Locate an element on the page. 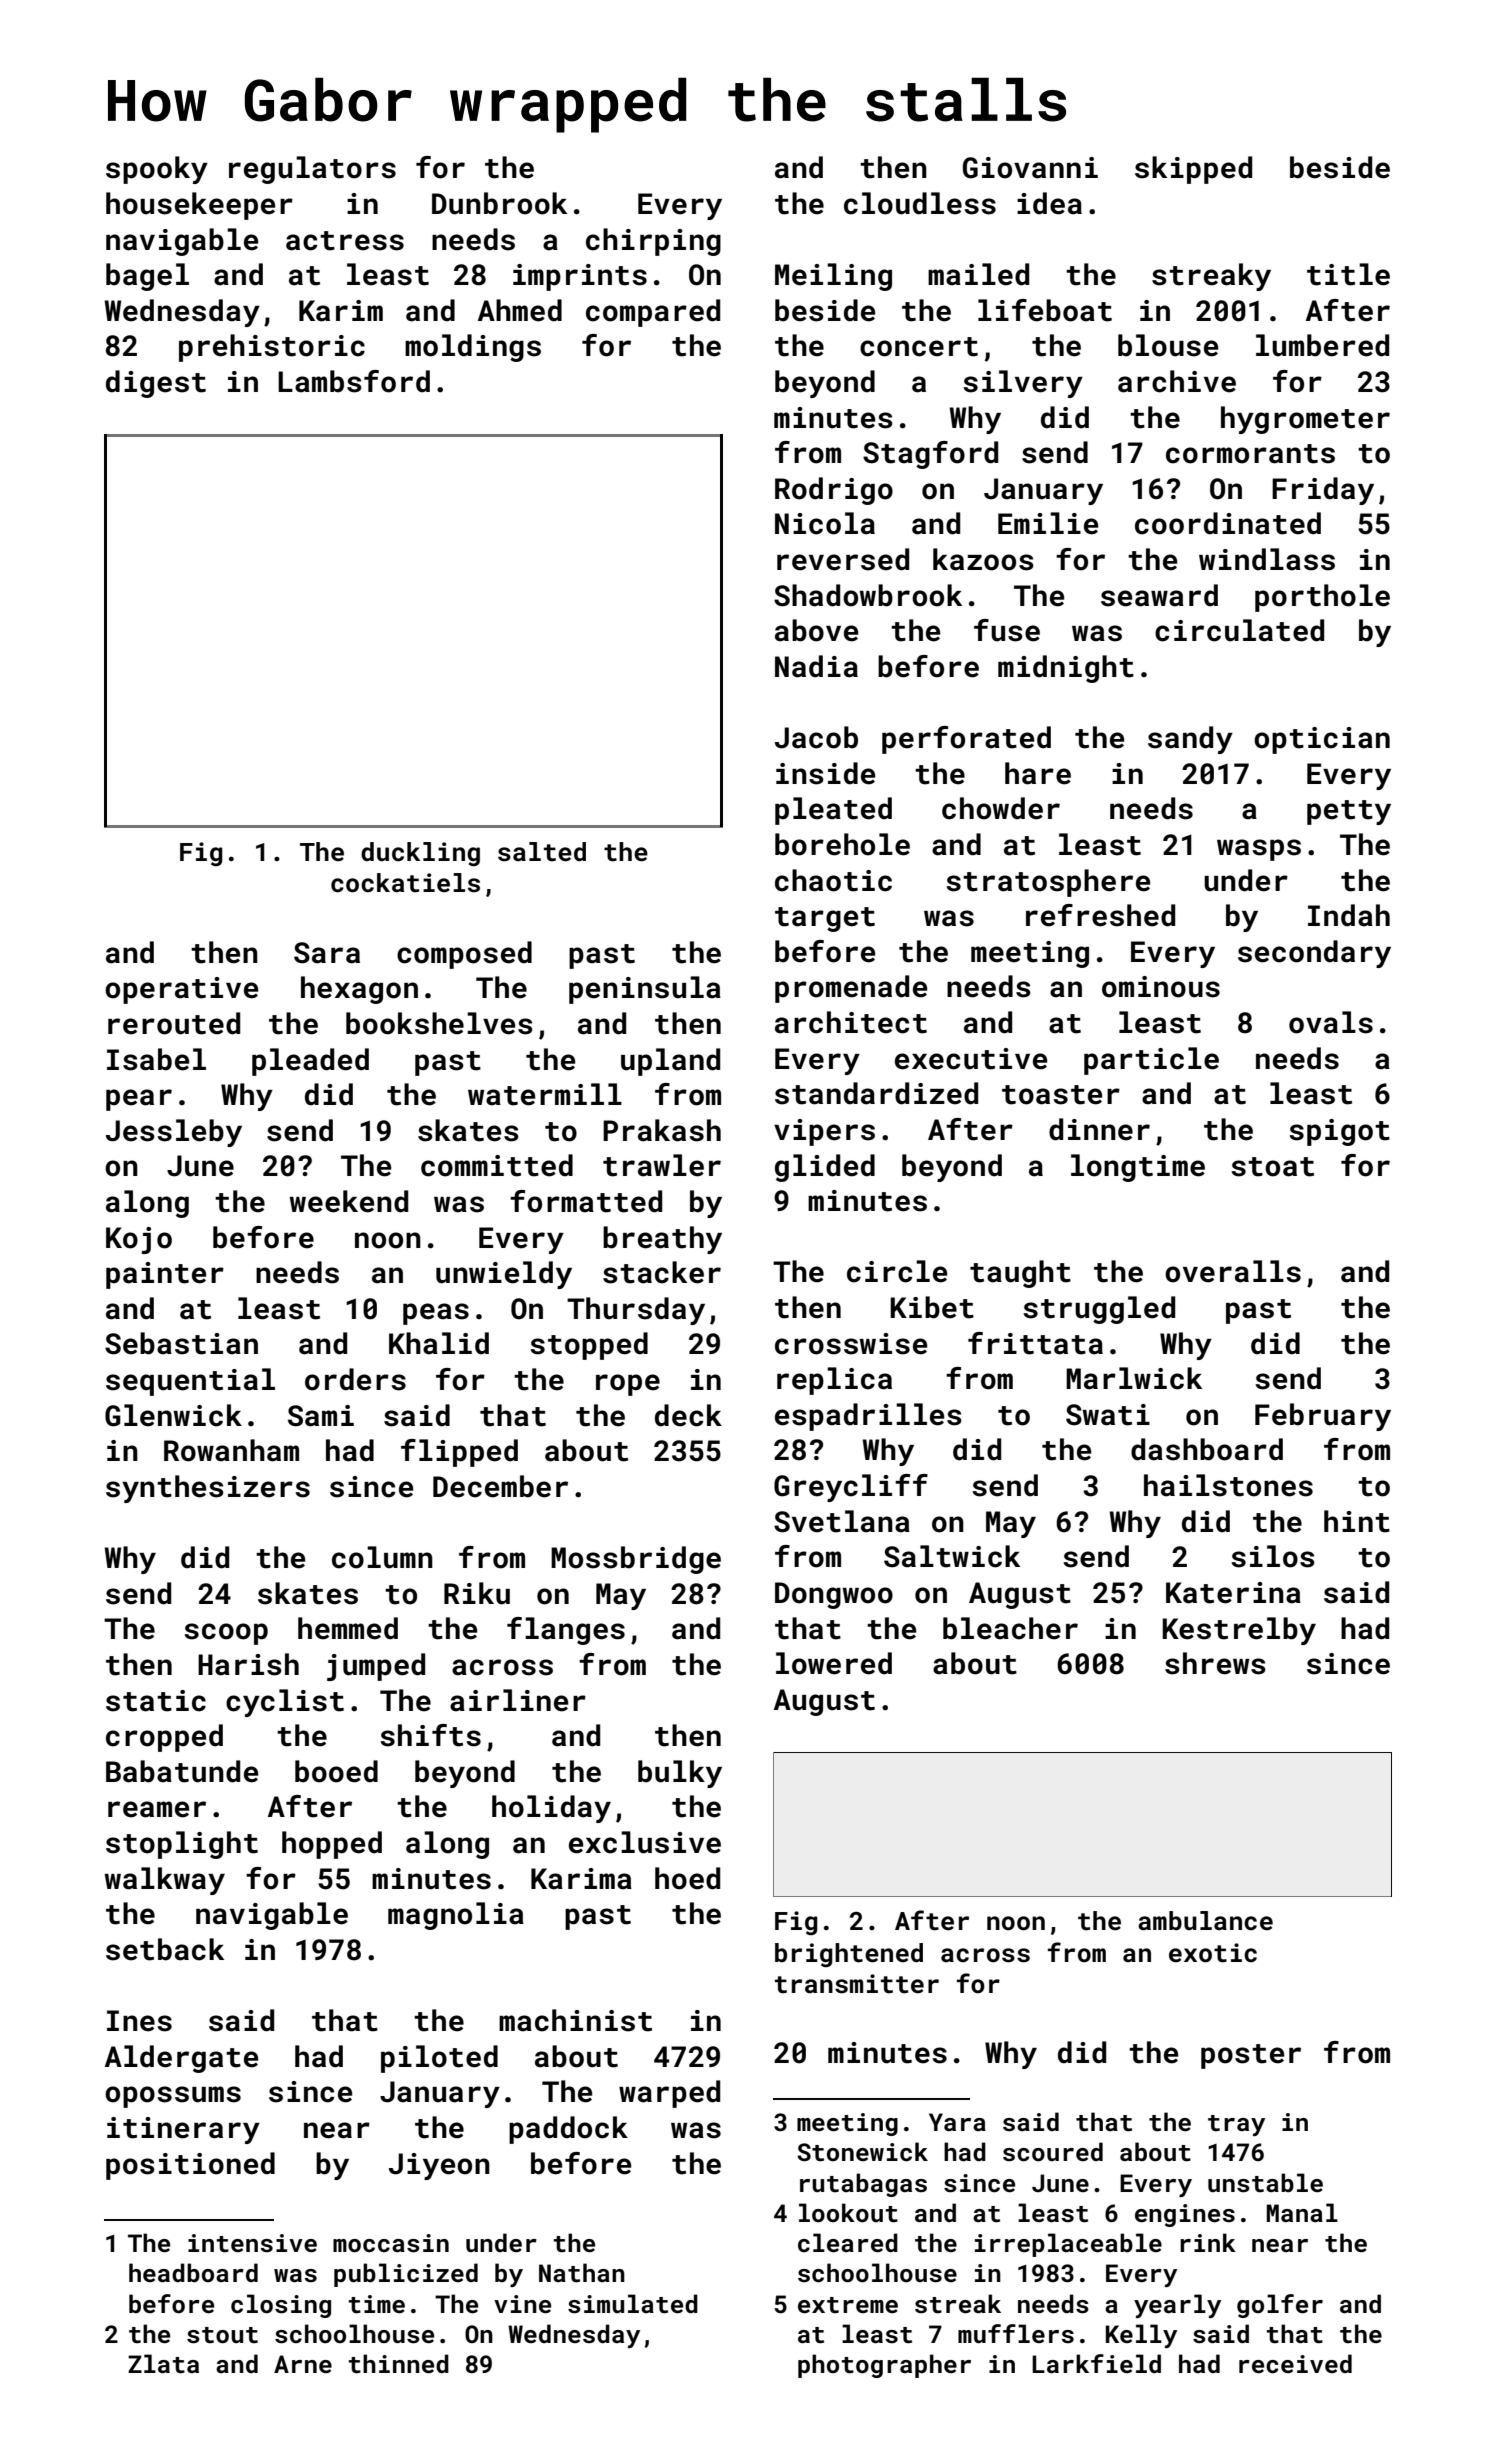 The image size is (1496, 2464). Rowanham is located at coordinates (231, 1450).
